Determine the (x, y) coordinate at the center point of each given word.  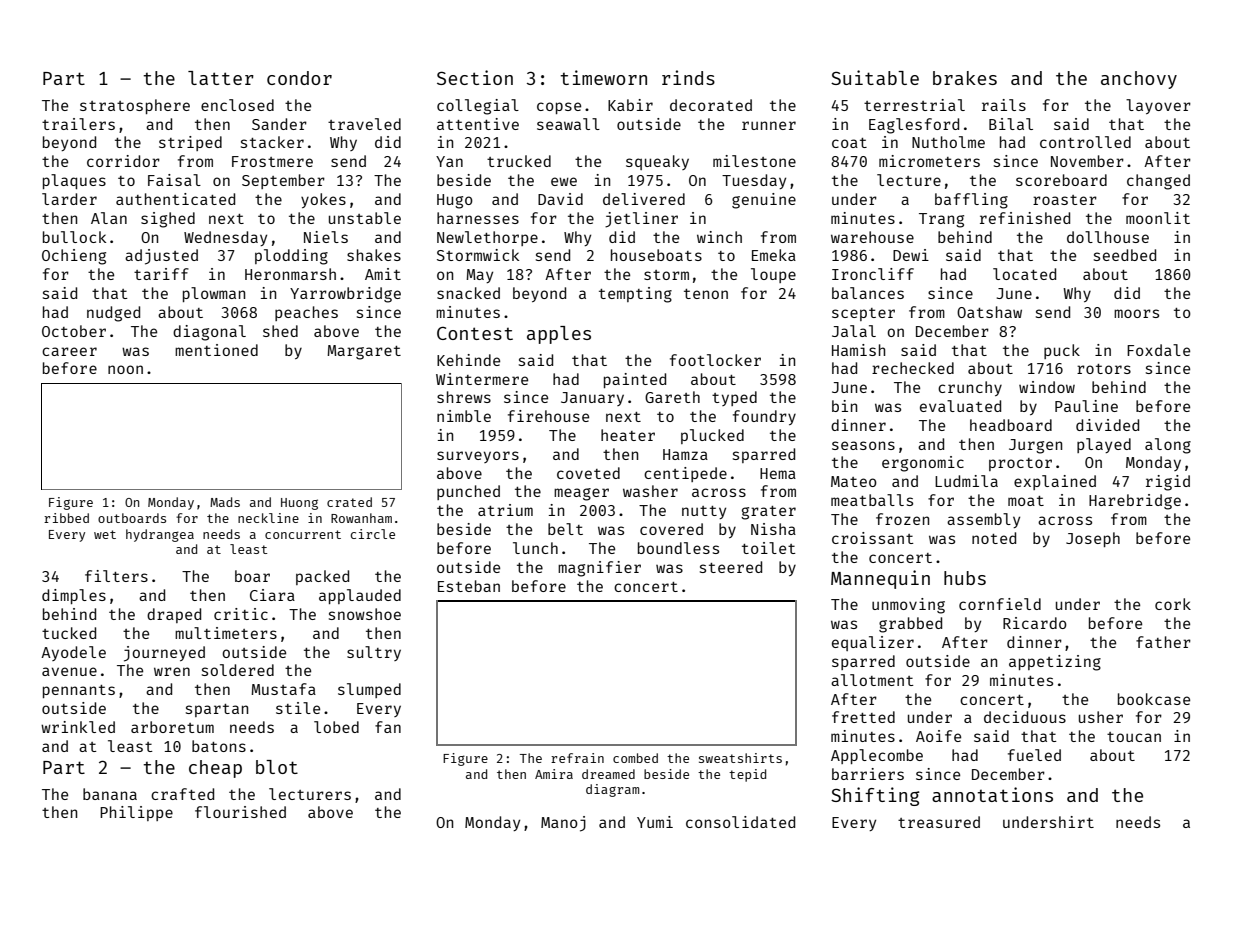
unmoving (908, 606)
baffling (971, 201)
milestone (754, 161)
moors (1136, 313)
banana (110, 794)
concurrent (303, 534)
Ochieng (74, 257)
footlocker (715, 360)
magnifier (599, 569)
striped (190, 143)
